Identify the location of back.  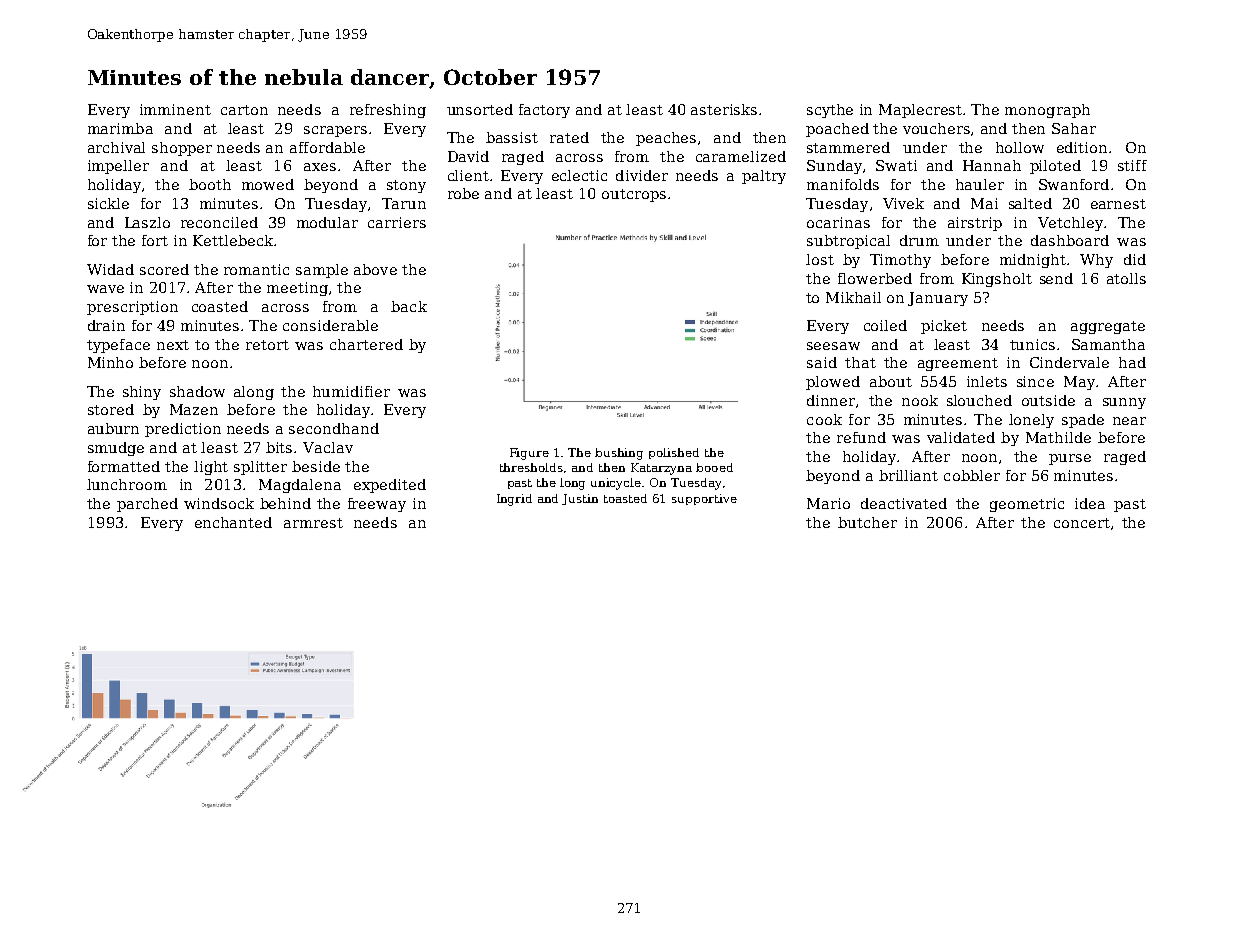
(409, 306).
